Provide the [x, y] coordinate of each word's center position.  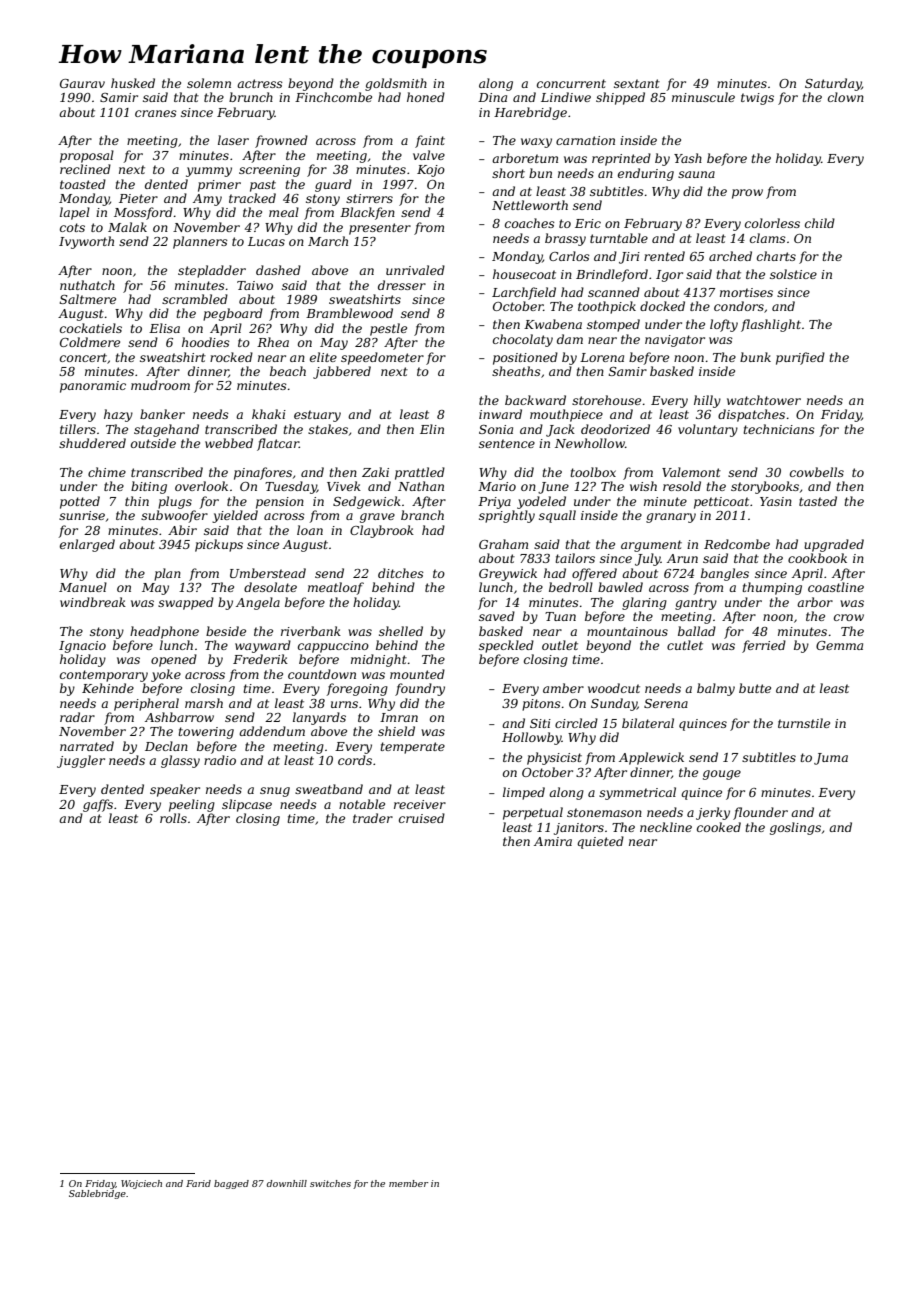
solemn [209, 83]
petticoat [721, 503]
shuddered [92, 443]
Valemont [691, 472]
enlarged [87, 545]
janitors [579, 829]
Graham [503, 544]
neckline [666, 827]
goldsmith [396, 84]
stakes [328, 429]
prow [747, 194]
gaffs [98, 805]
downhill [287, 1183]
